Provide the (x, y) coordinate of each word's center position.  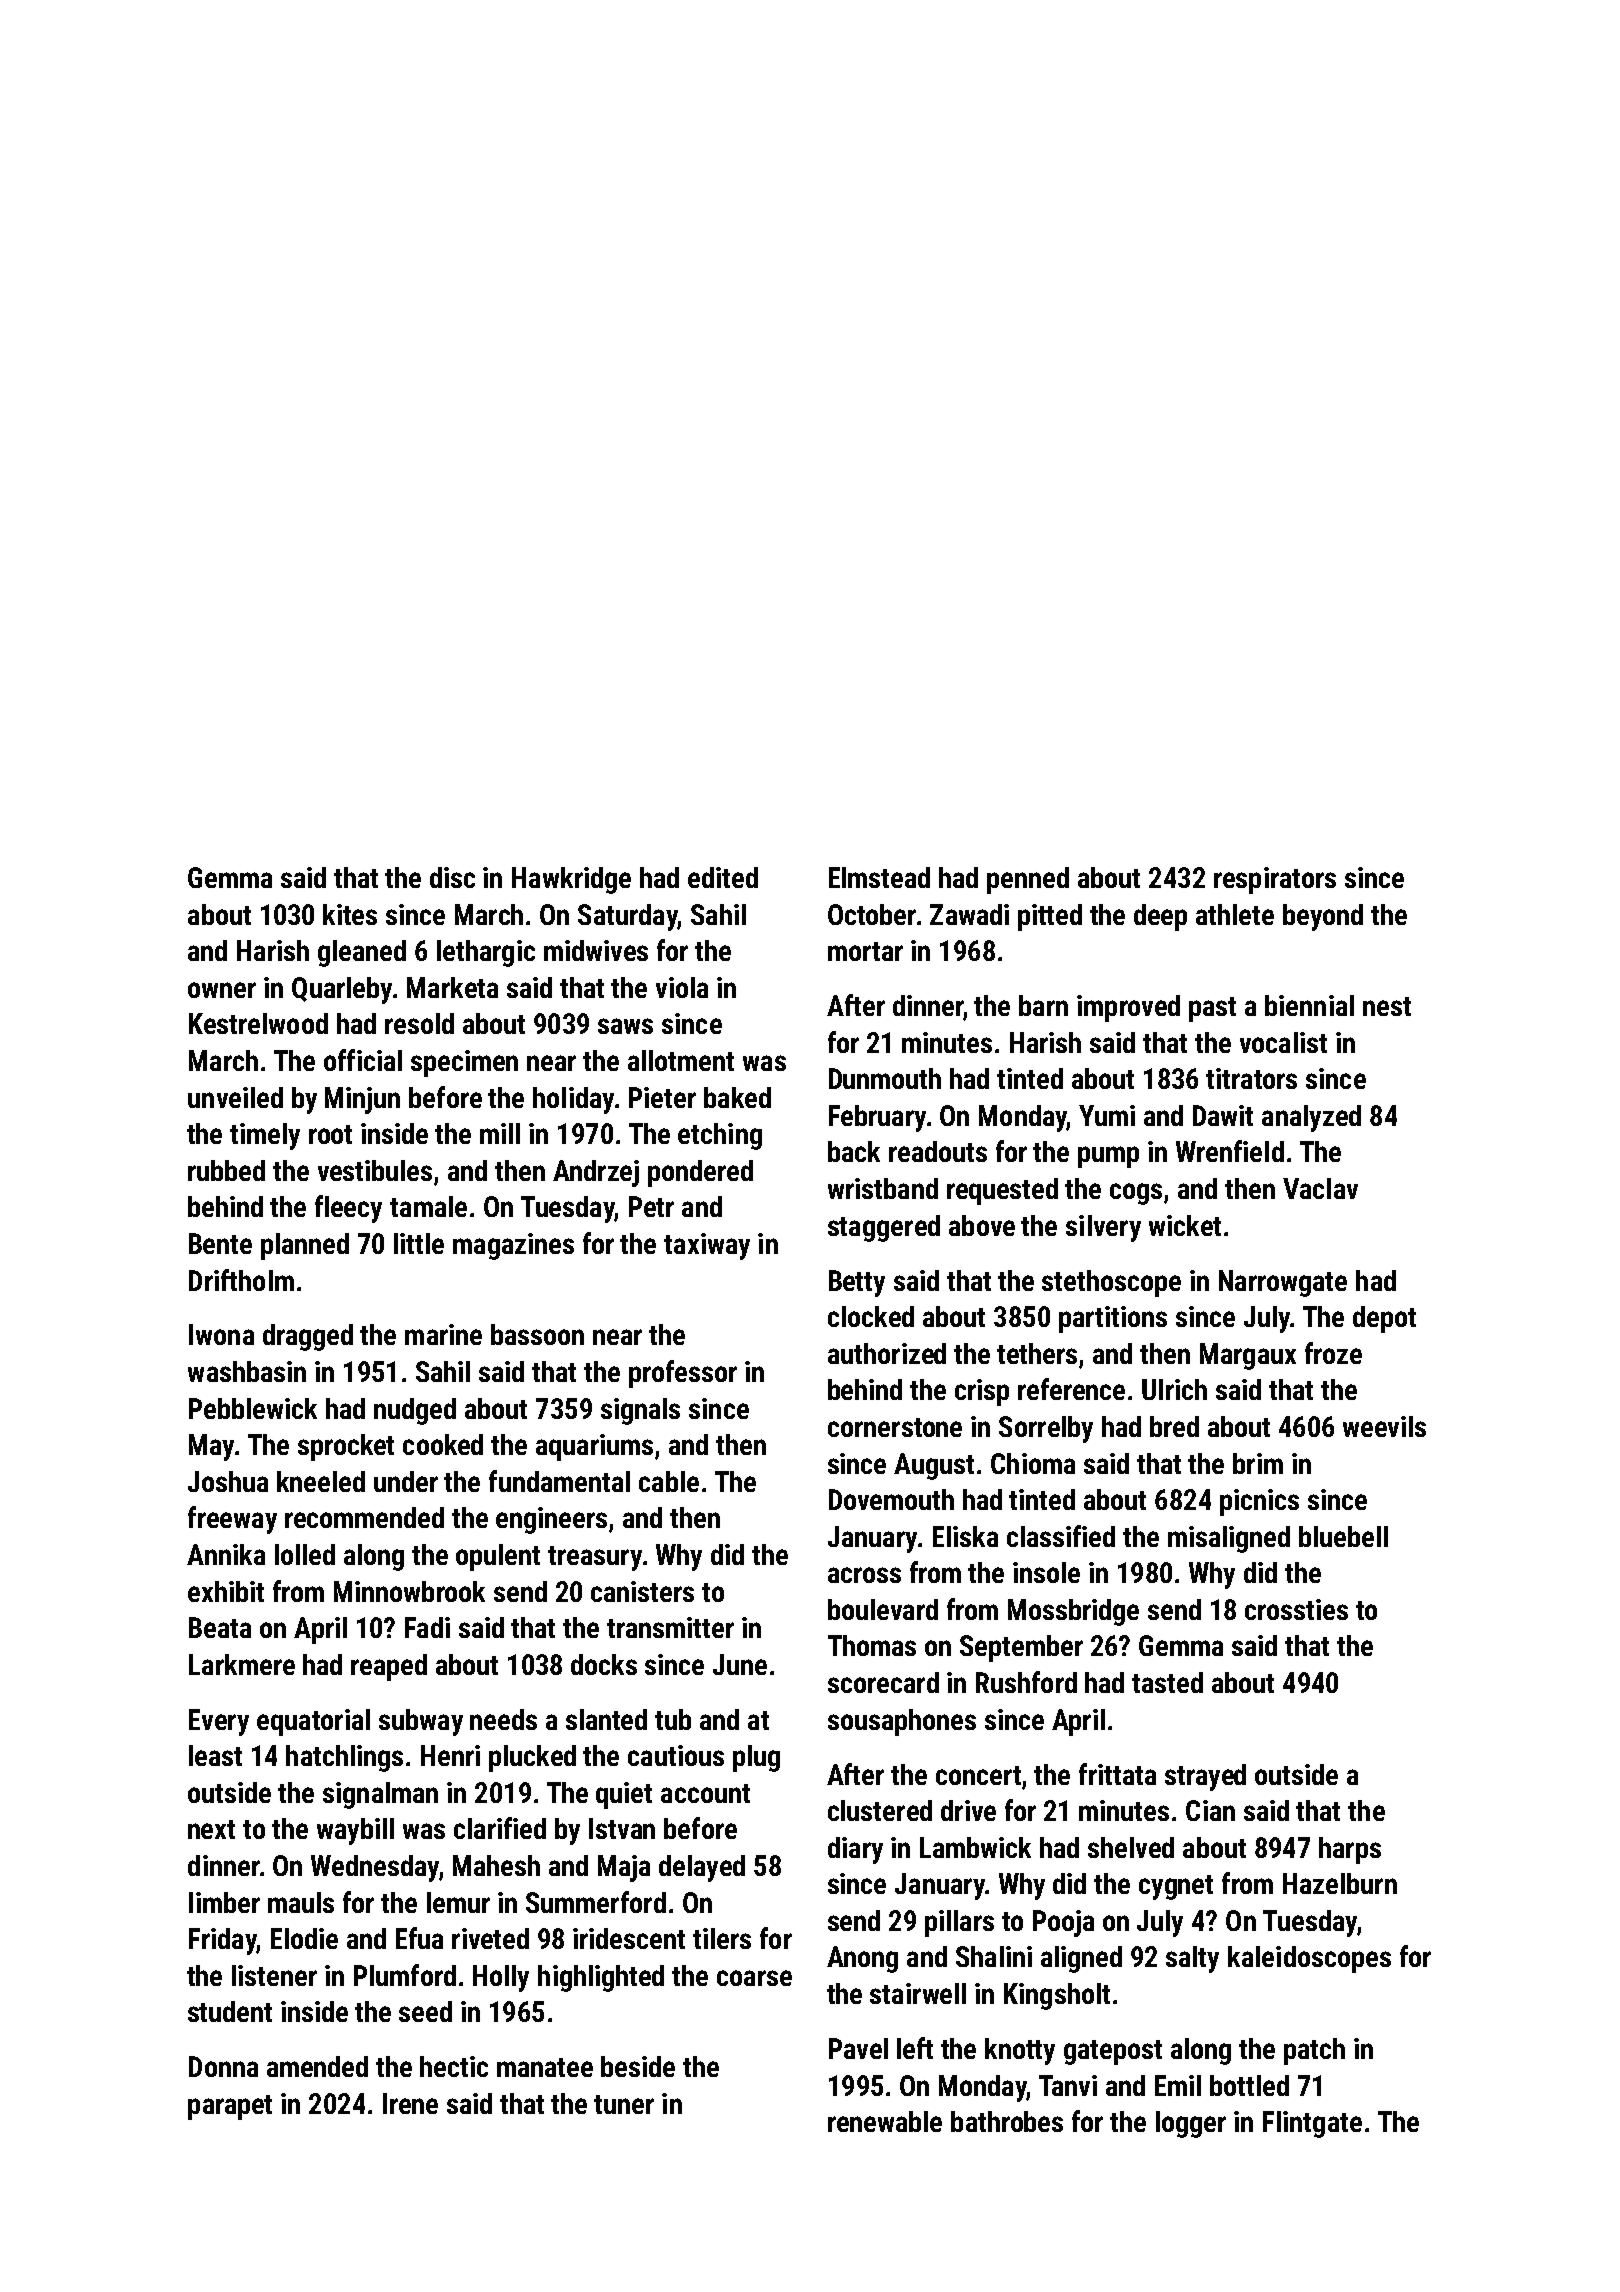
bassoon (537, 1334)
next (211, 1829)
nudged (415, 1411)
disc (452, 877)
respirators (1275, 880)
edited (723, 877)
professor (683, 1374)
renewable (885, 2121)
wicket (1185, 1225)
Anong (862, 1959)
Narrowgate (1283, 1283)
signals (640, 1411)
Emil (1178, 2085)
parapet (230, 2107)
